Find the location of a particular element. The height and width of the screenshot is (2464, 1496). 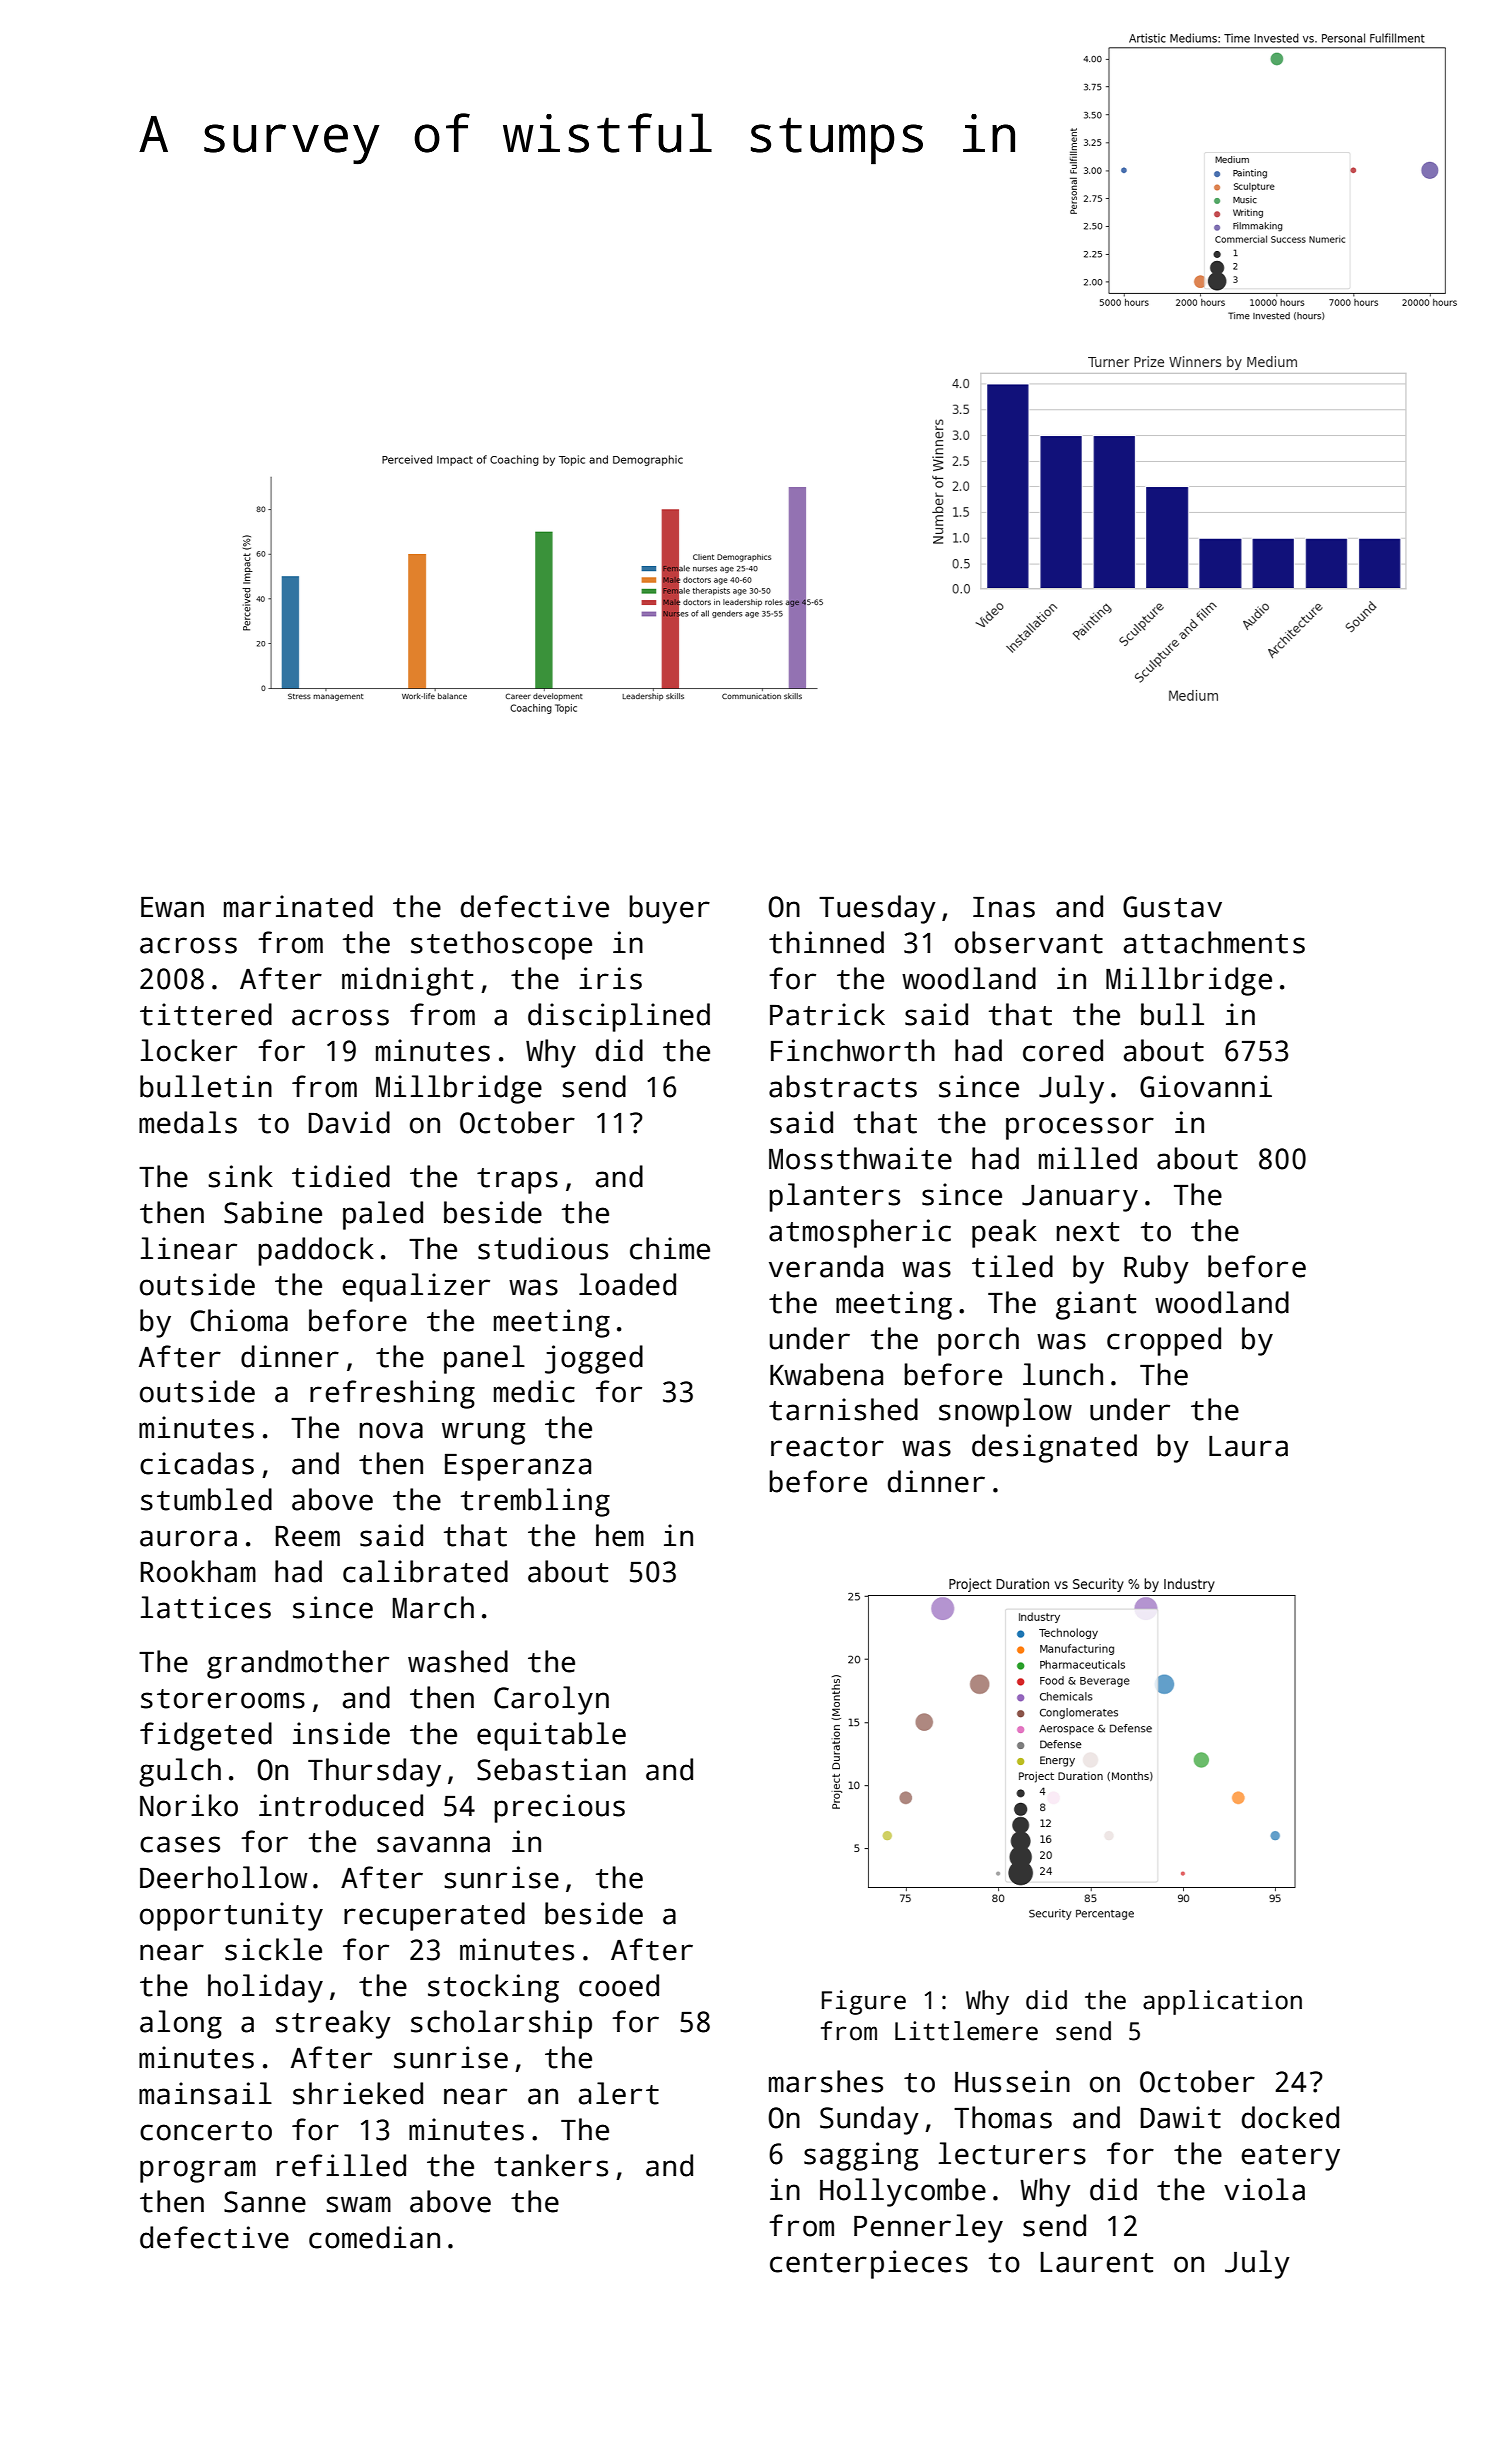

alert is located at coordinates (619, 2093).
